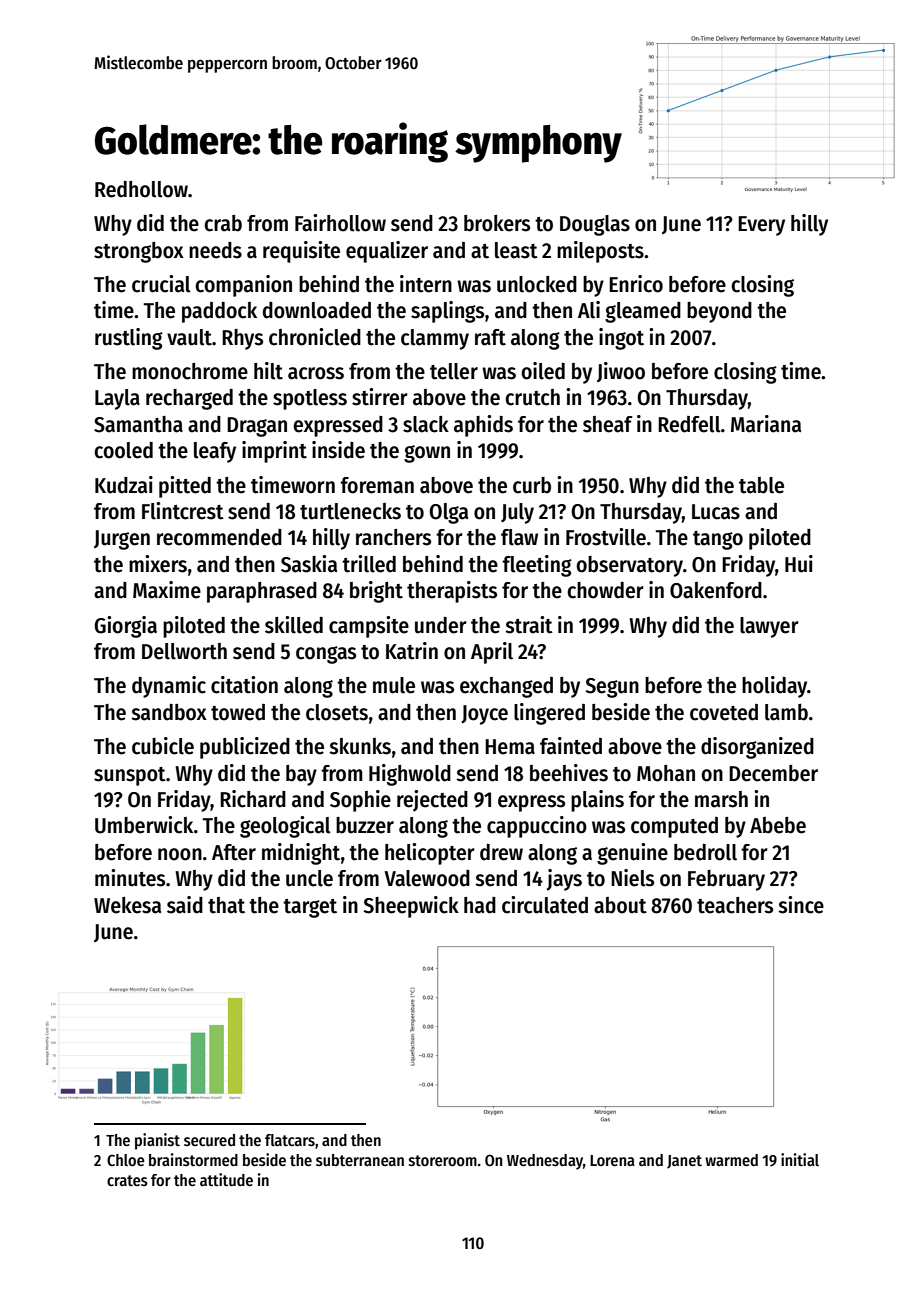 The height and width of the screenshot is (1311, 924). What do you see at coordinates (127, 1180) in the screenshot?
I see `crates` at bounding box center [127, 1180].
